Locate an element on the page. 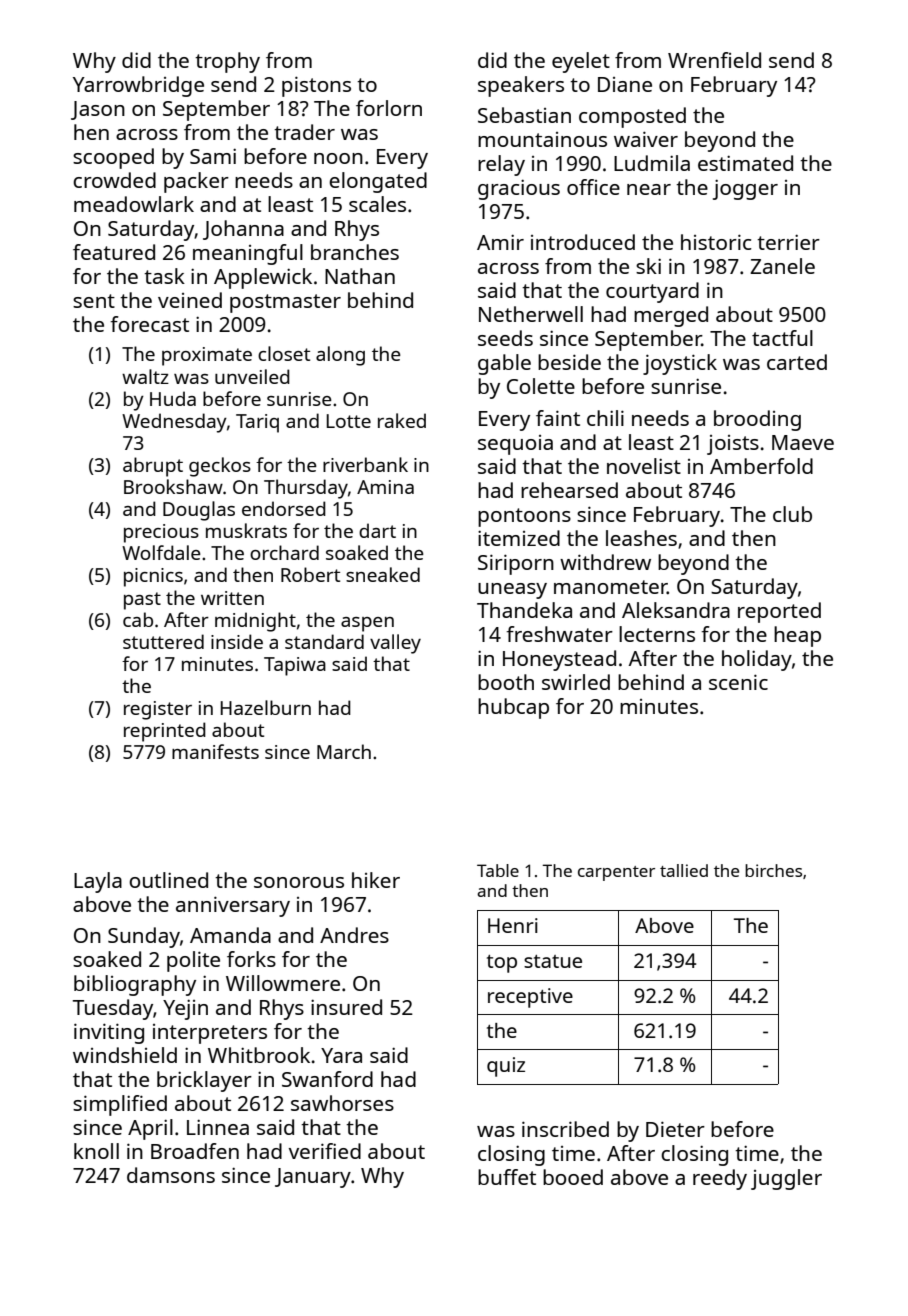 This page has width=908, height=1316. January is located at coordinates (313, 1178).
